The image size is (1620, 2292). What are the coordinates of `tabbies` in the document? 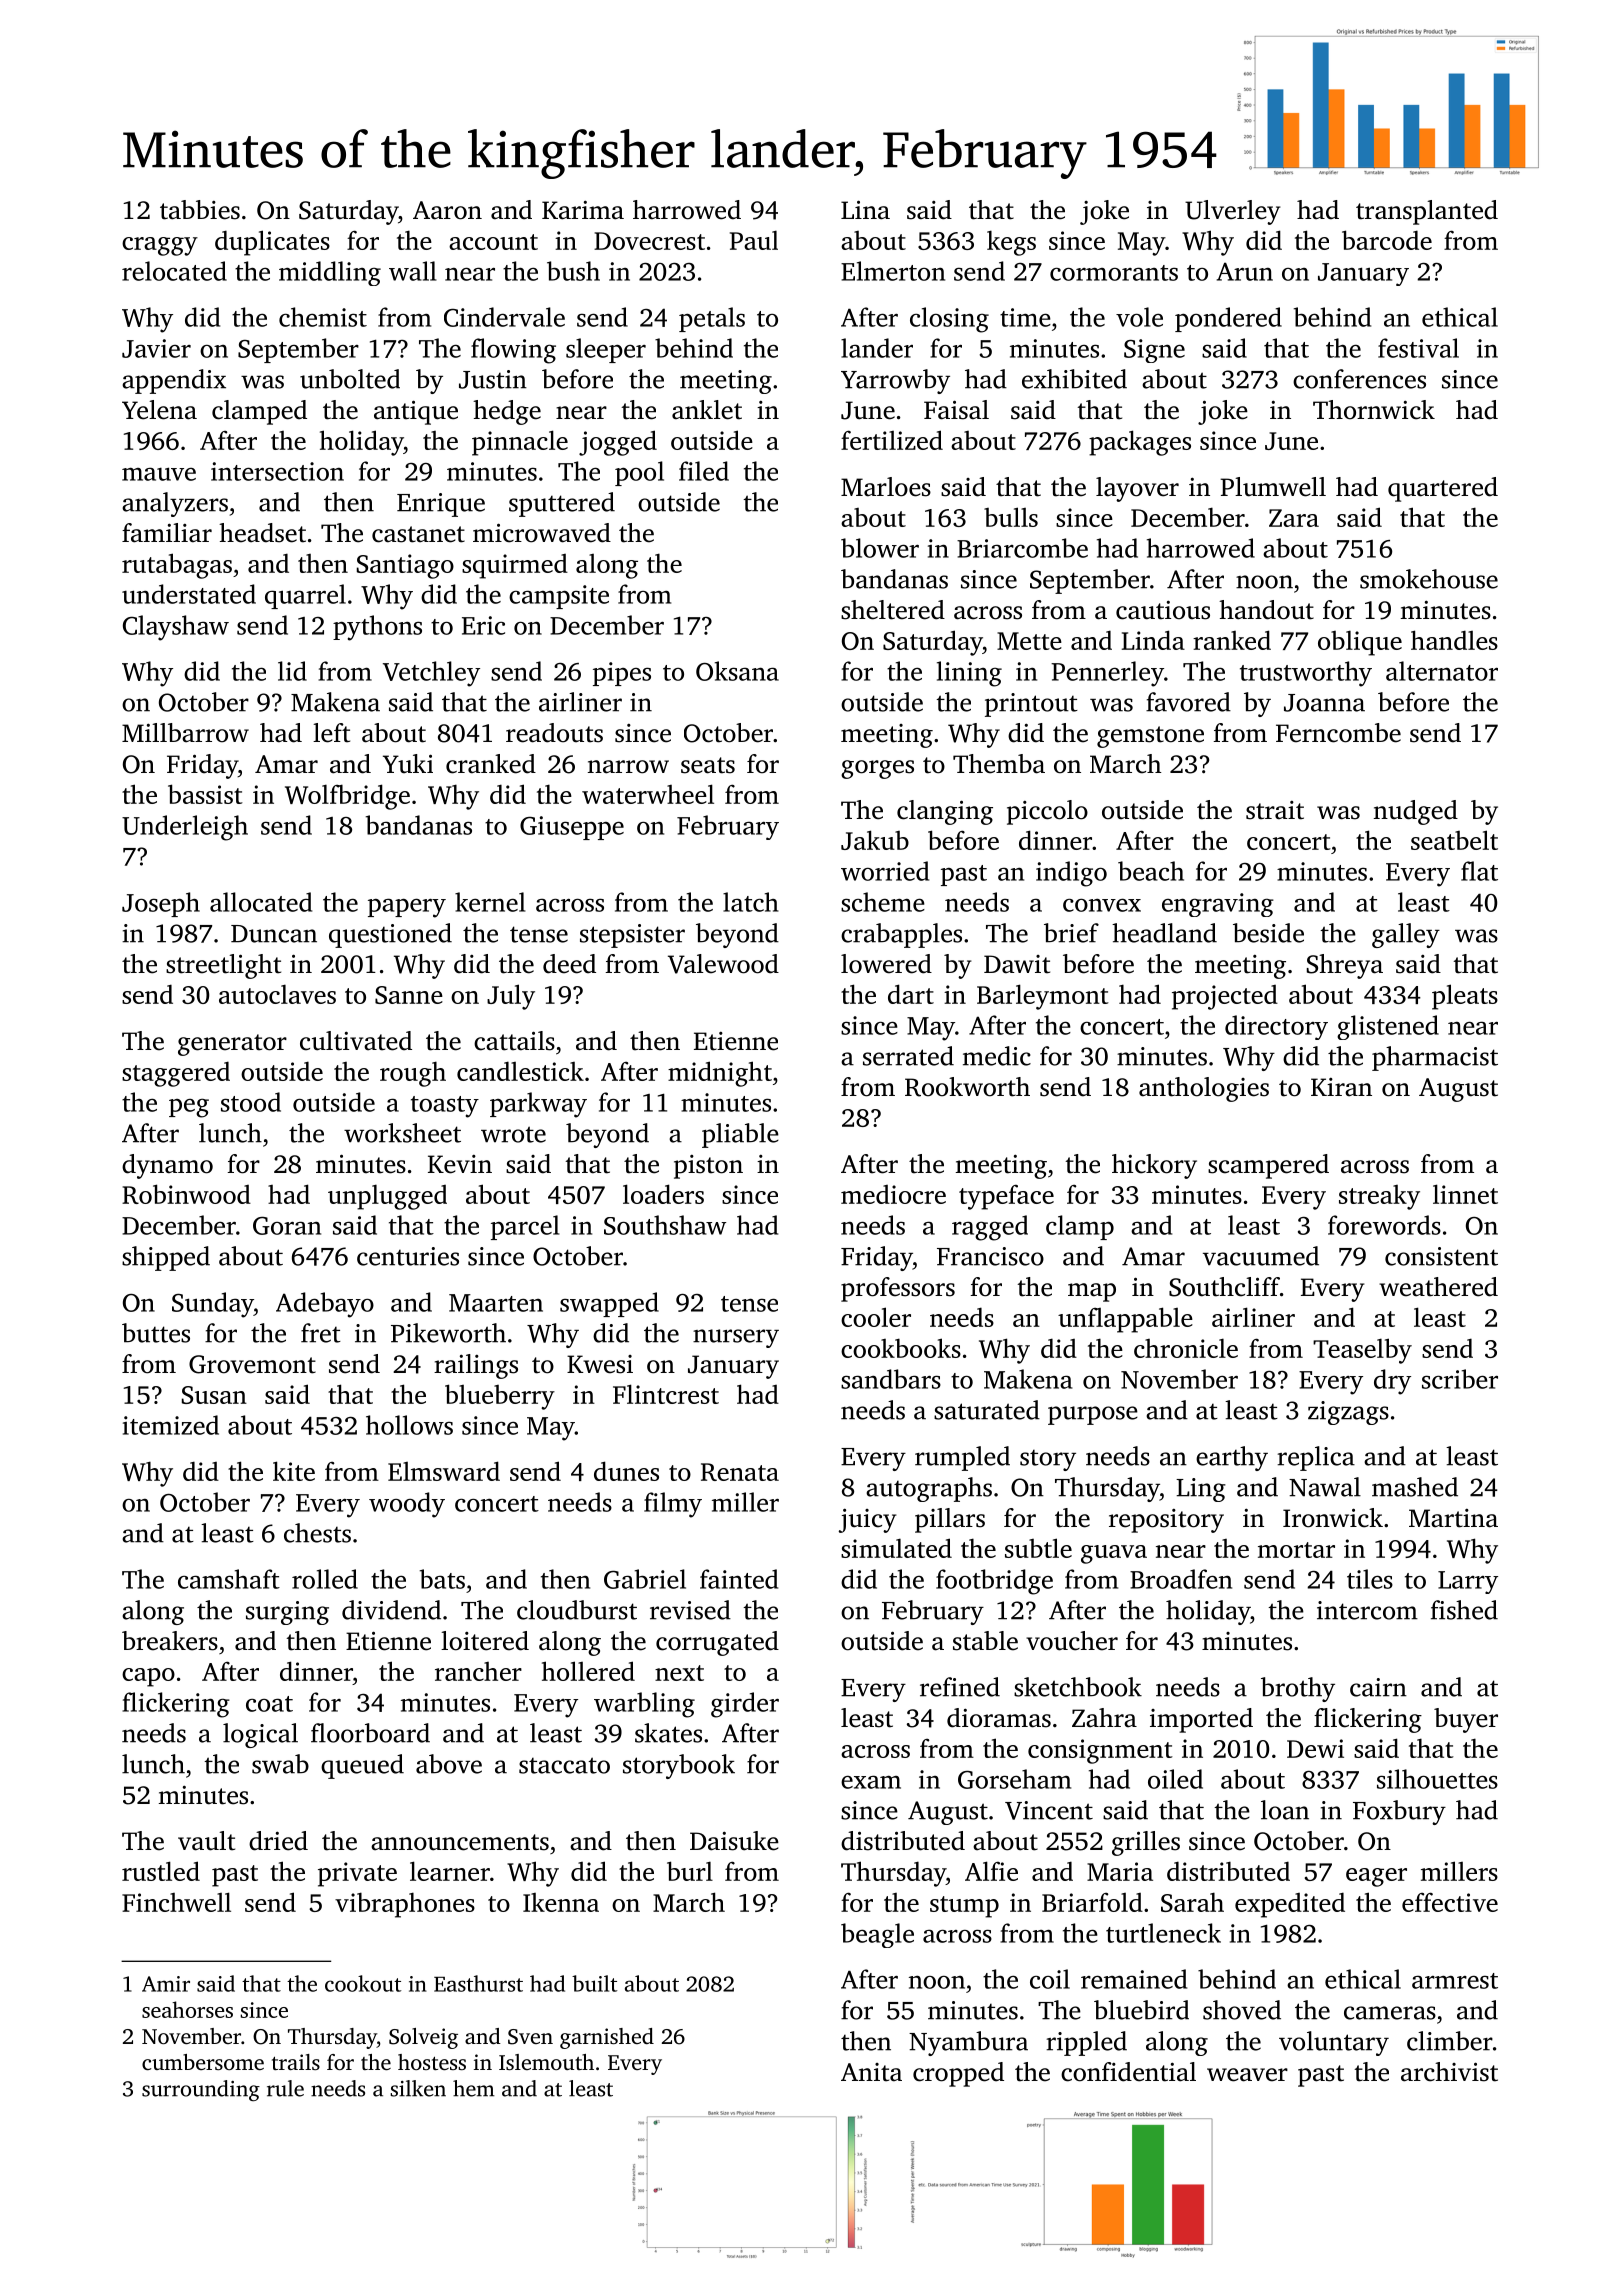 It's located at (200, 210).
